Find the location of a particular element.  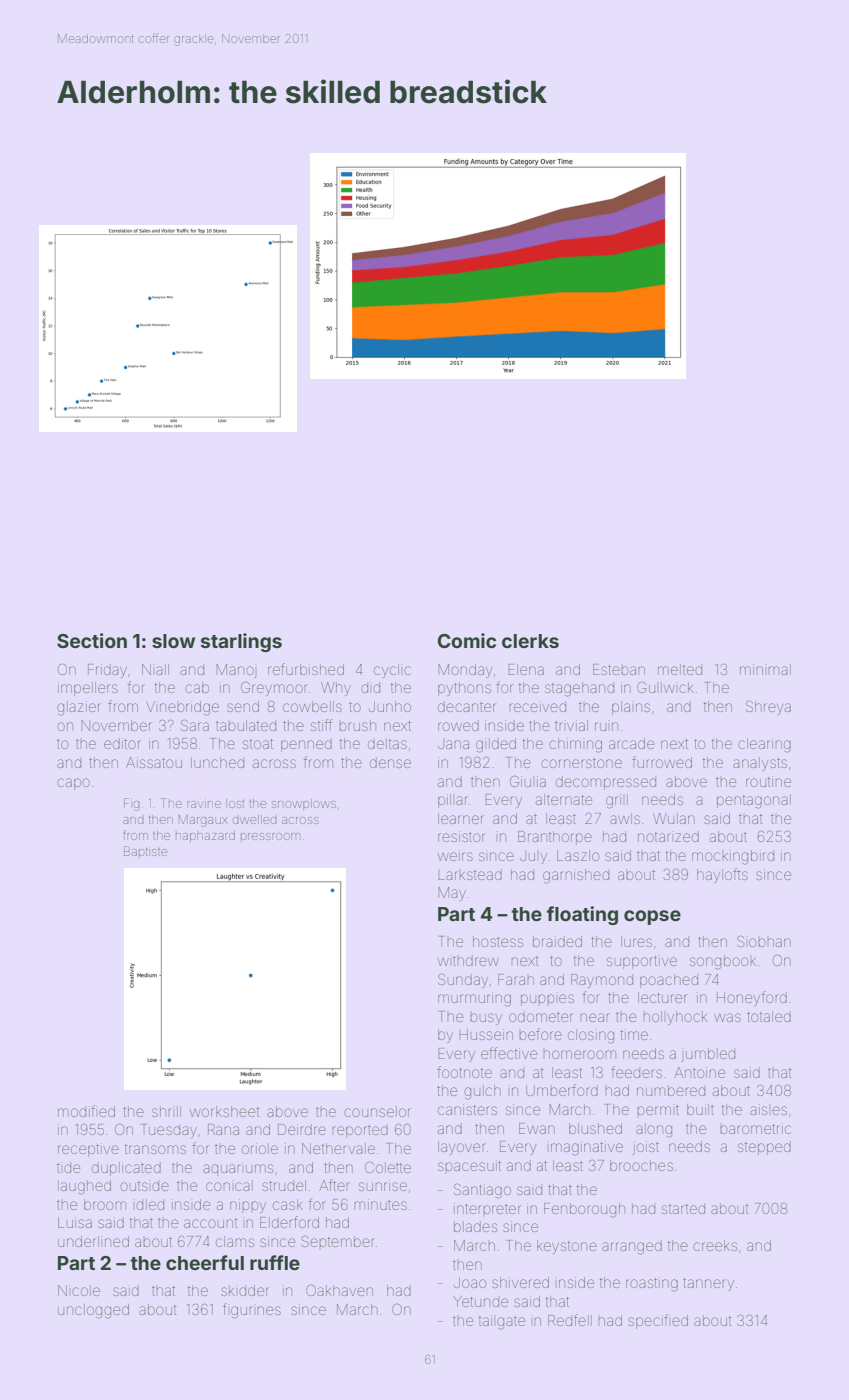

Deirdre is located at coordinates (302, 1129).
